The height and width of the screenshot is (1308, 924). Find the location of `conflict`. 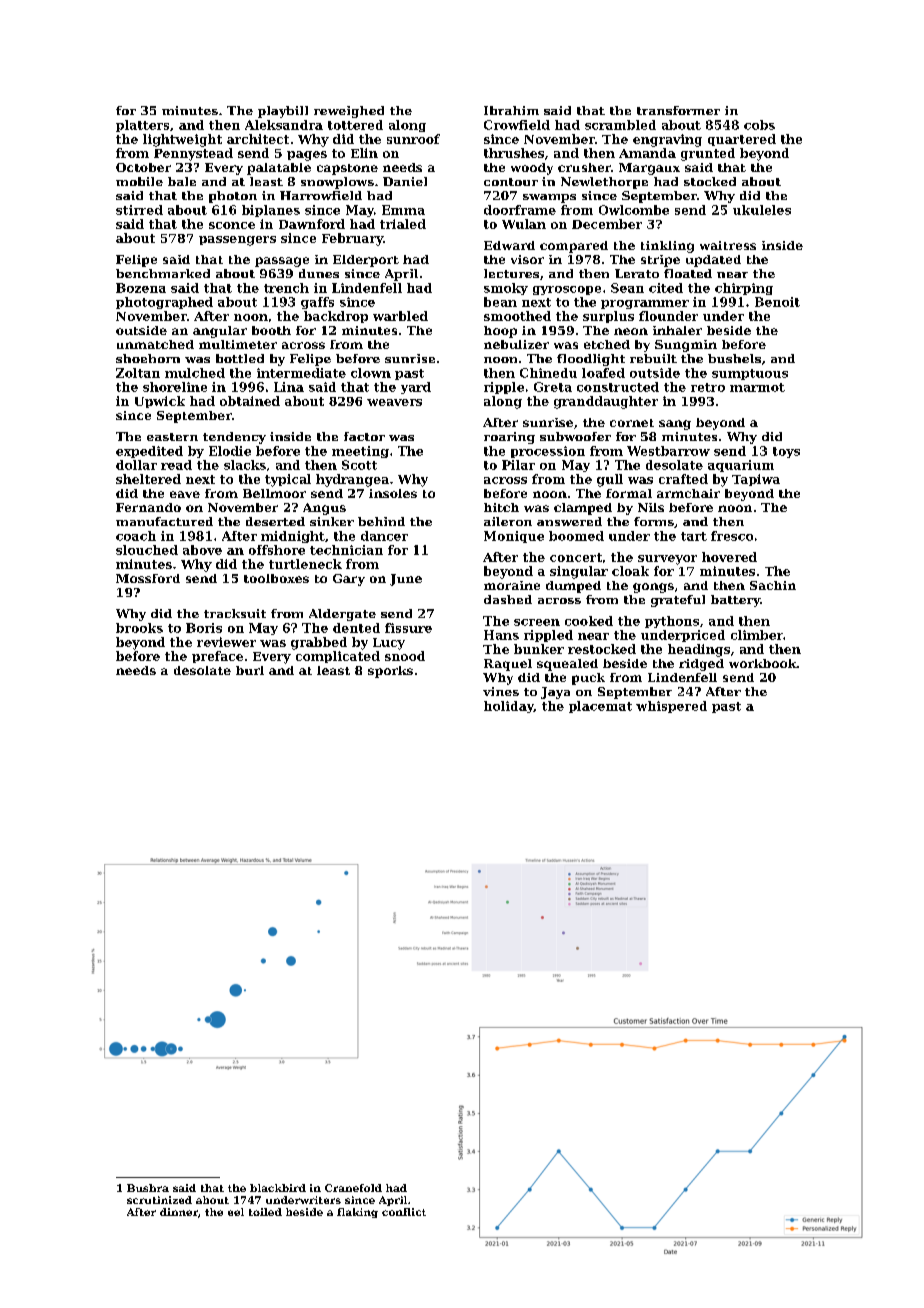

conflict is located at coordinates (404, 1212).
